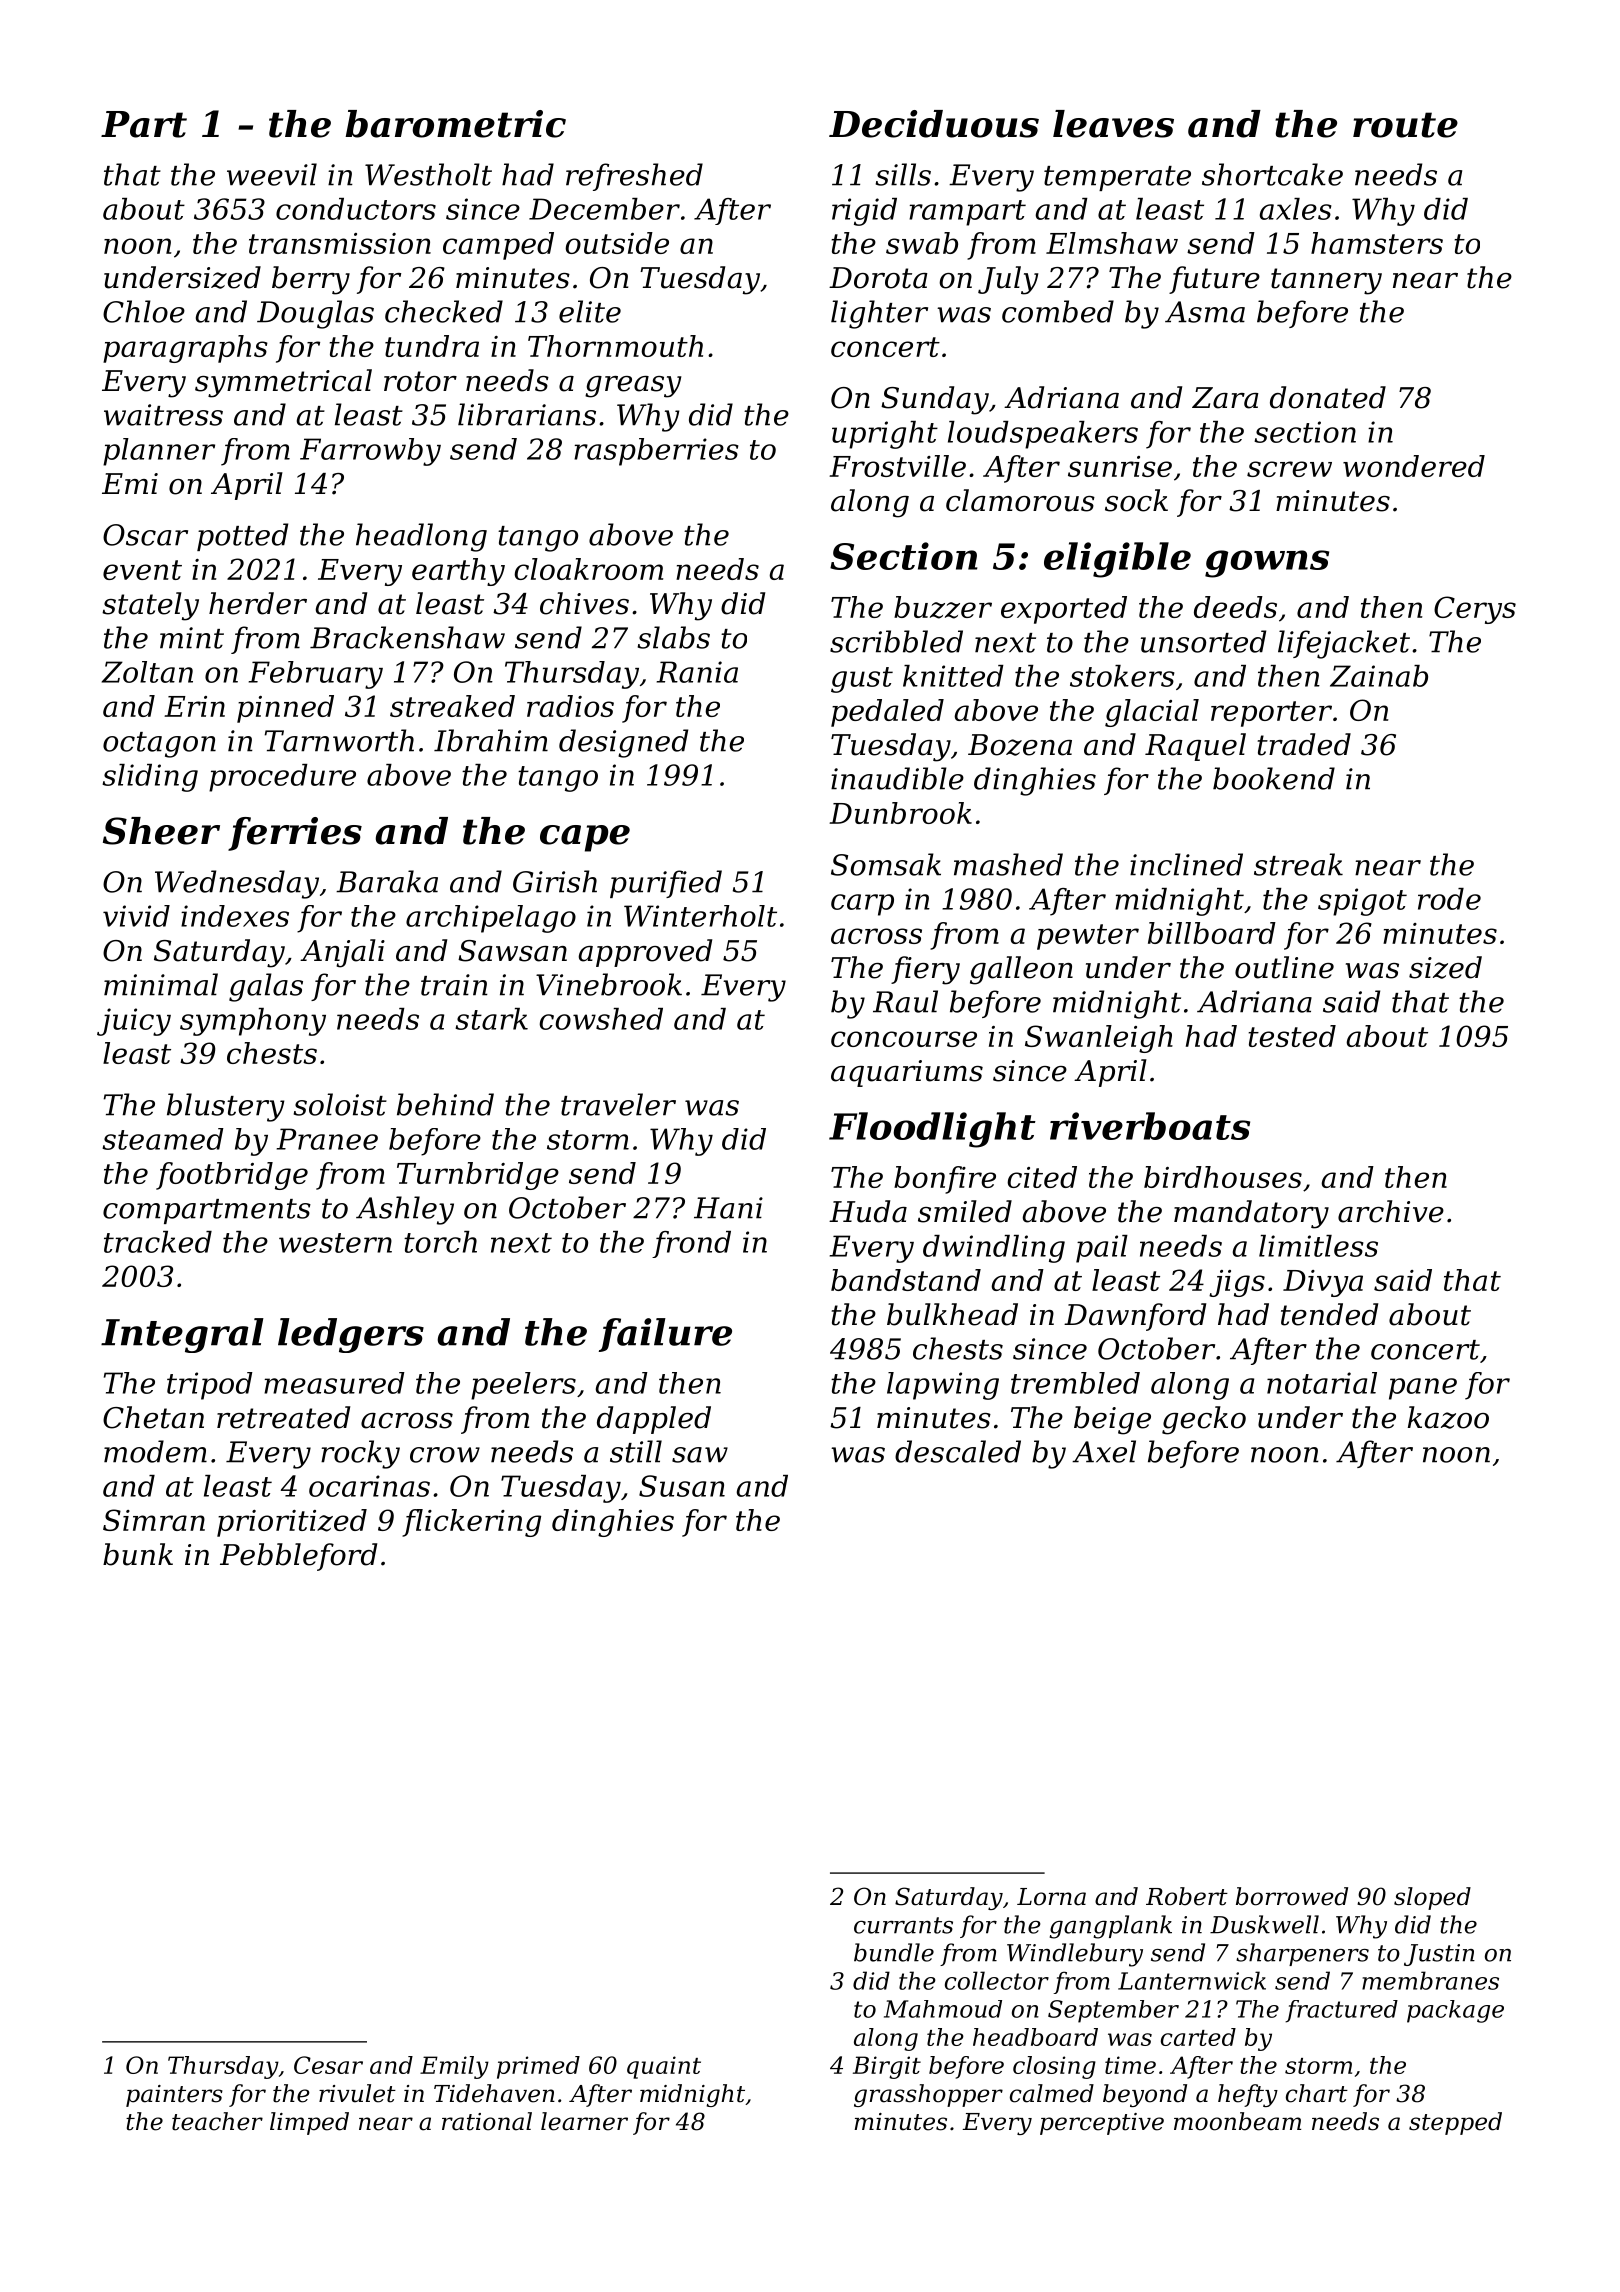 Image resolution: width=1620 pixels, height=2292 pixels. What do you see at coordinates (953, 676) in the screenshot?
I see `knitted` at bounding box center [953, 676].
